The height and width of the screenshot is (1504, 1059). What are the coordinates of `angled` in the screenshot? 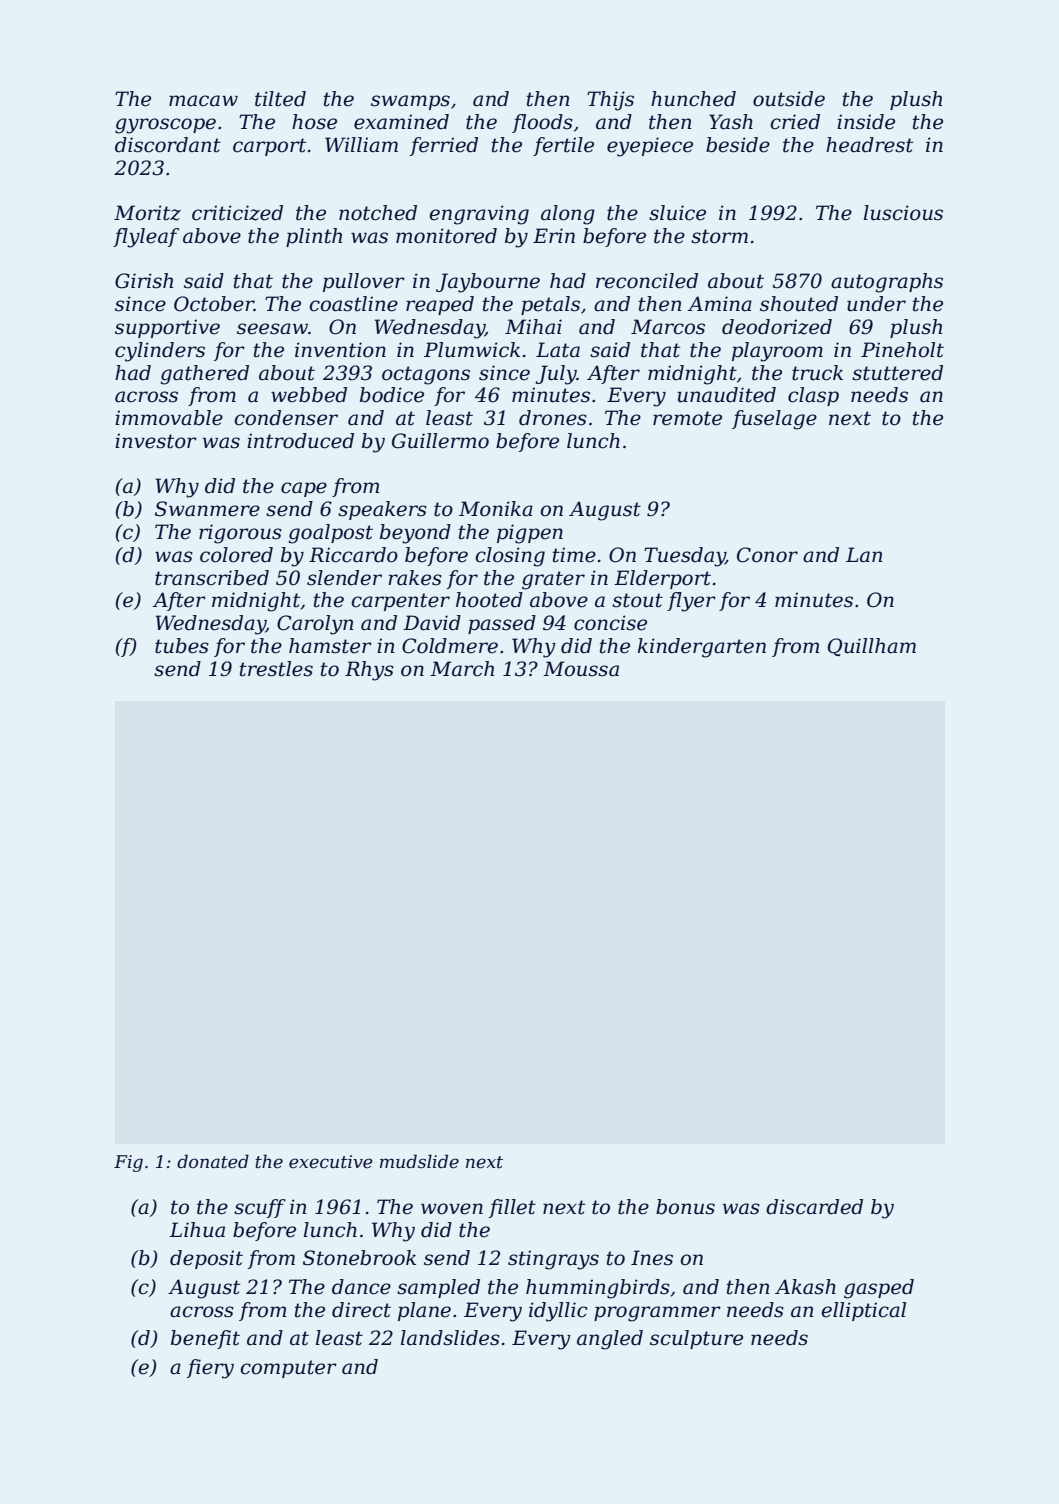 It's located at (610, 1340).
